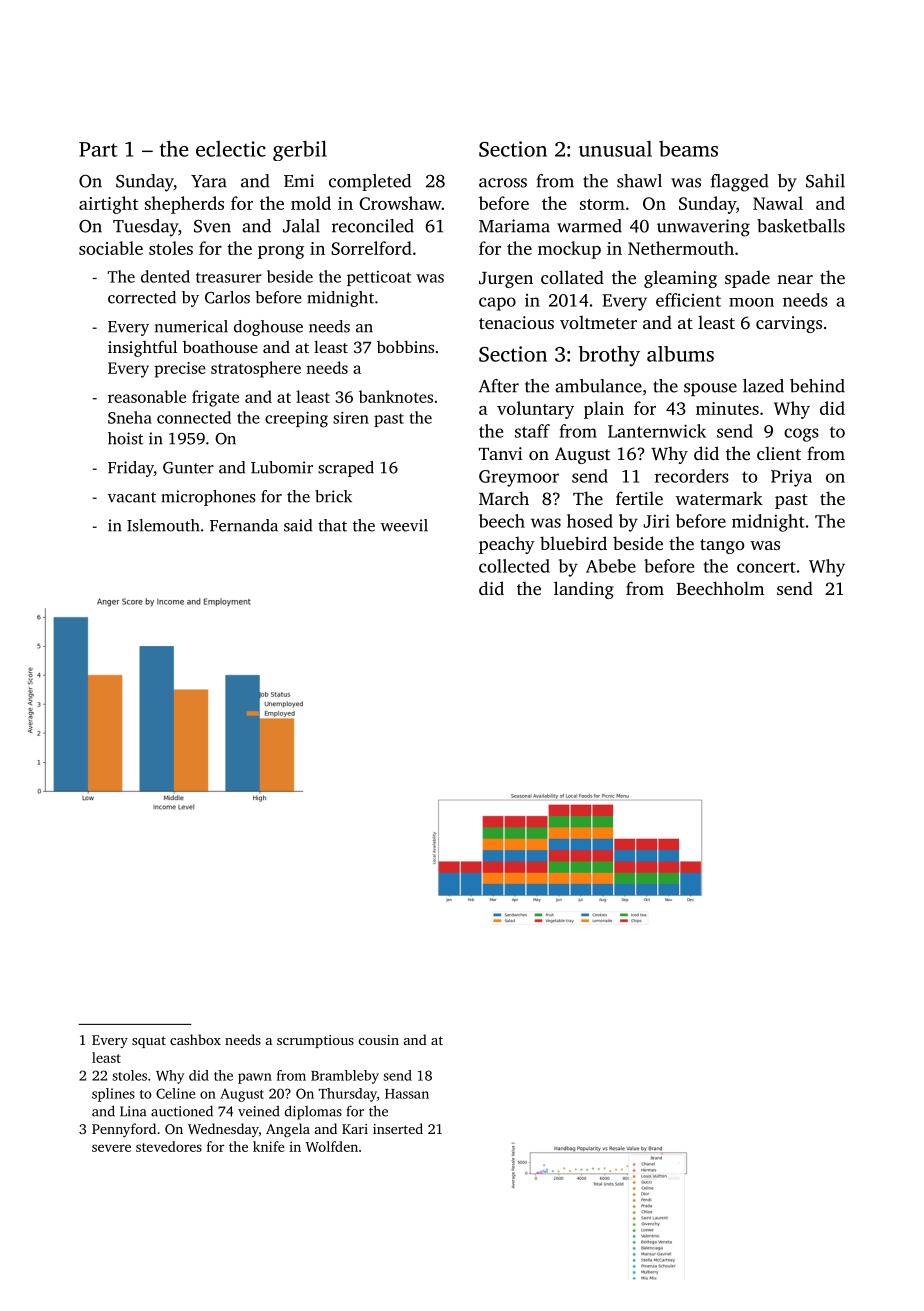  Describe the element at coordinates (825, 181) in the screenshot. I see `Sahil` at that location.
